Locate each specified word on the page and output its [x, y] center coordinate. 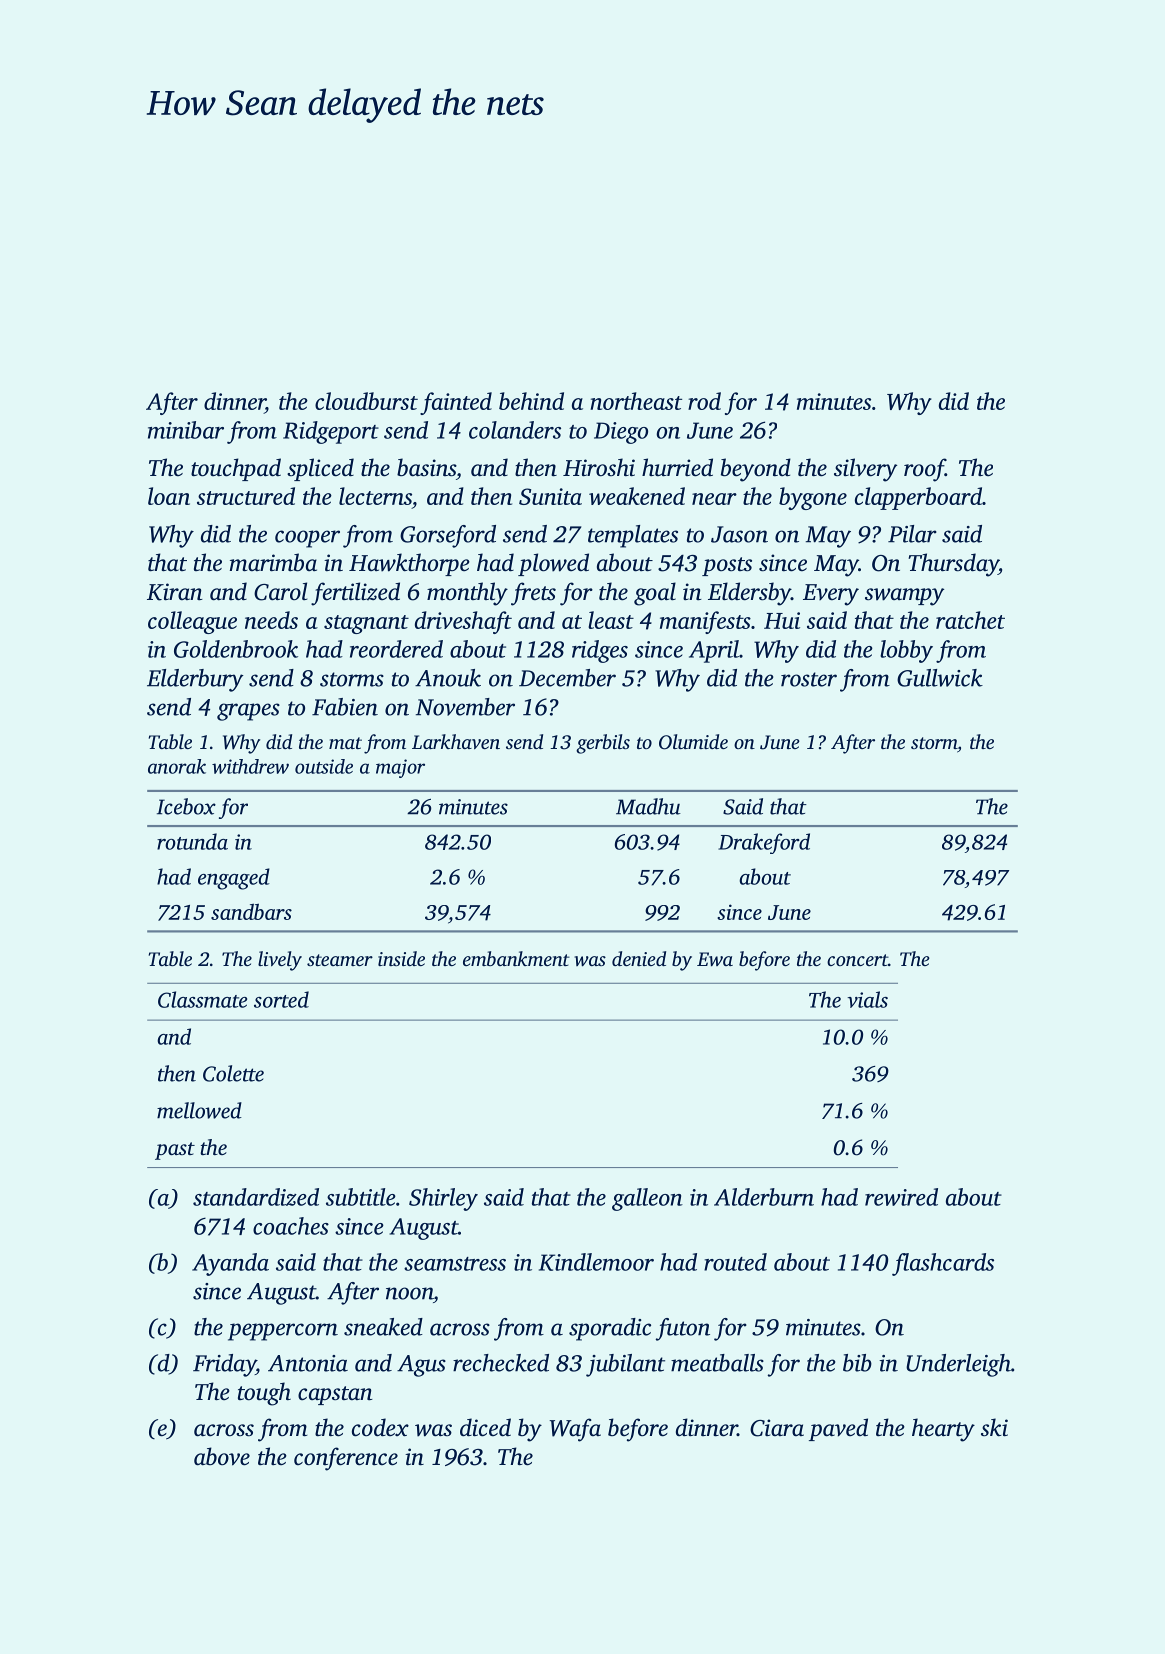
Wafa [575, 1430]
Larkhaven [456, 742]
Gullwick [940, 678]
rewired [901, 1197]
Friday [224, 1365]
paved [838, 1429]
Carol [280, 591]
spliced [320, 469]
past [175, 1151]
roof [924, 470]
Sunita [550, 496]
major [400, 768]
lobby [906, 651]
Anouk [448, 678]
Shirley [443, 1199]
